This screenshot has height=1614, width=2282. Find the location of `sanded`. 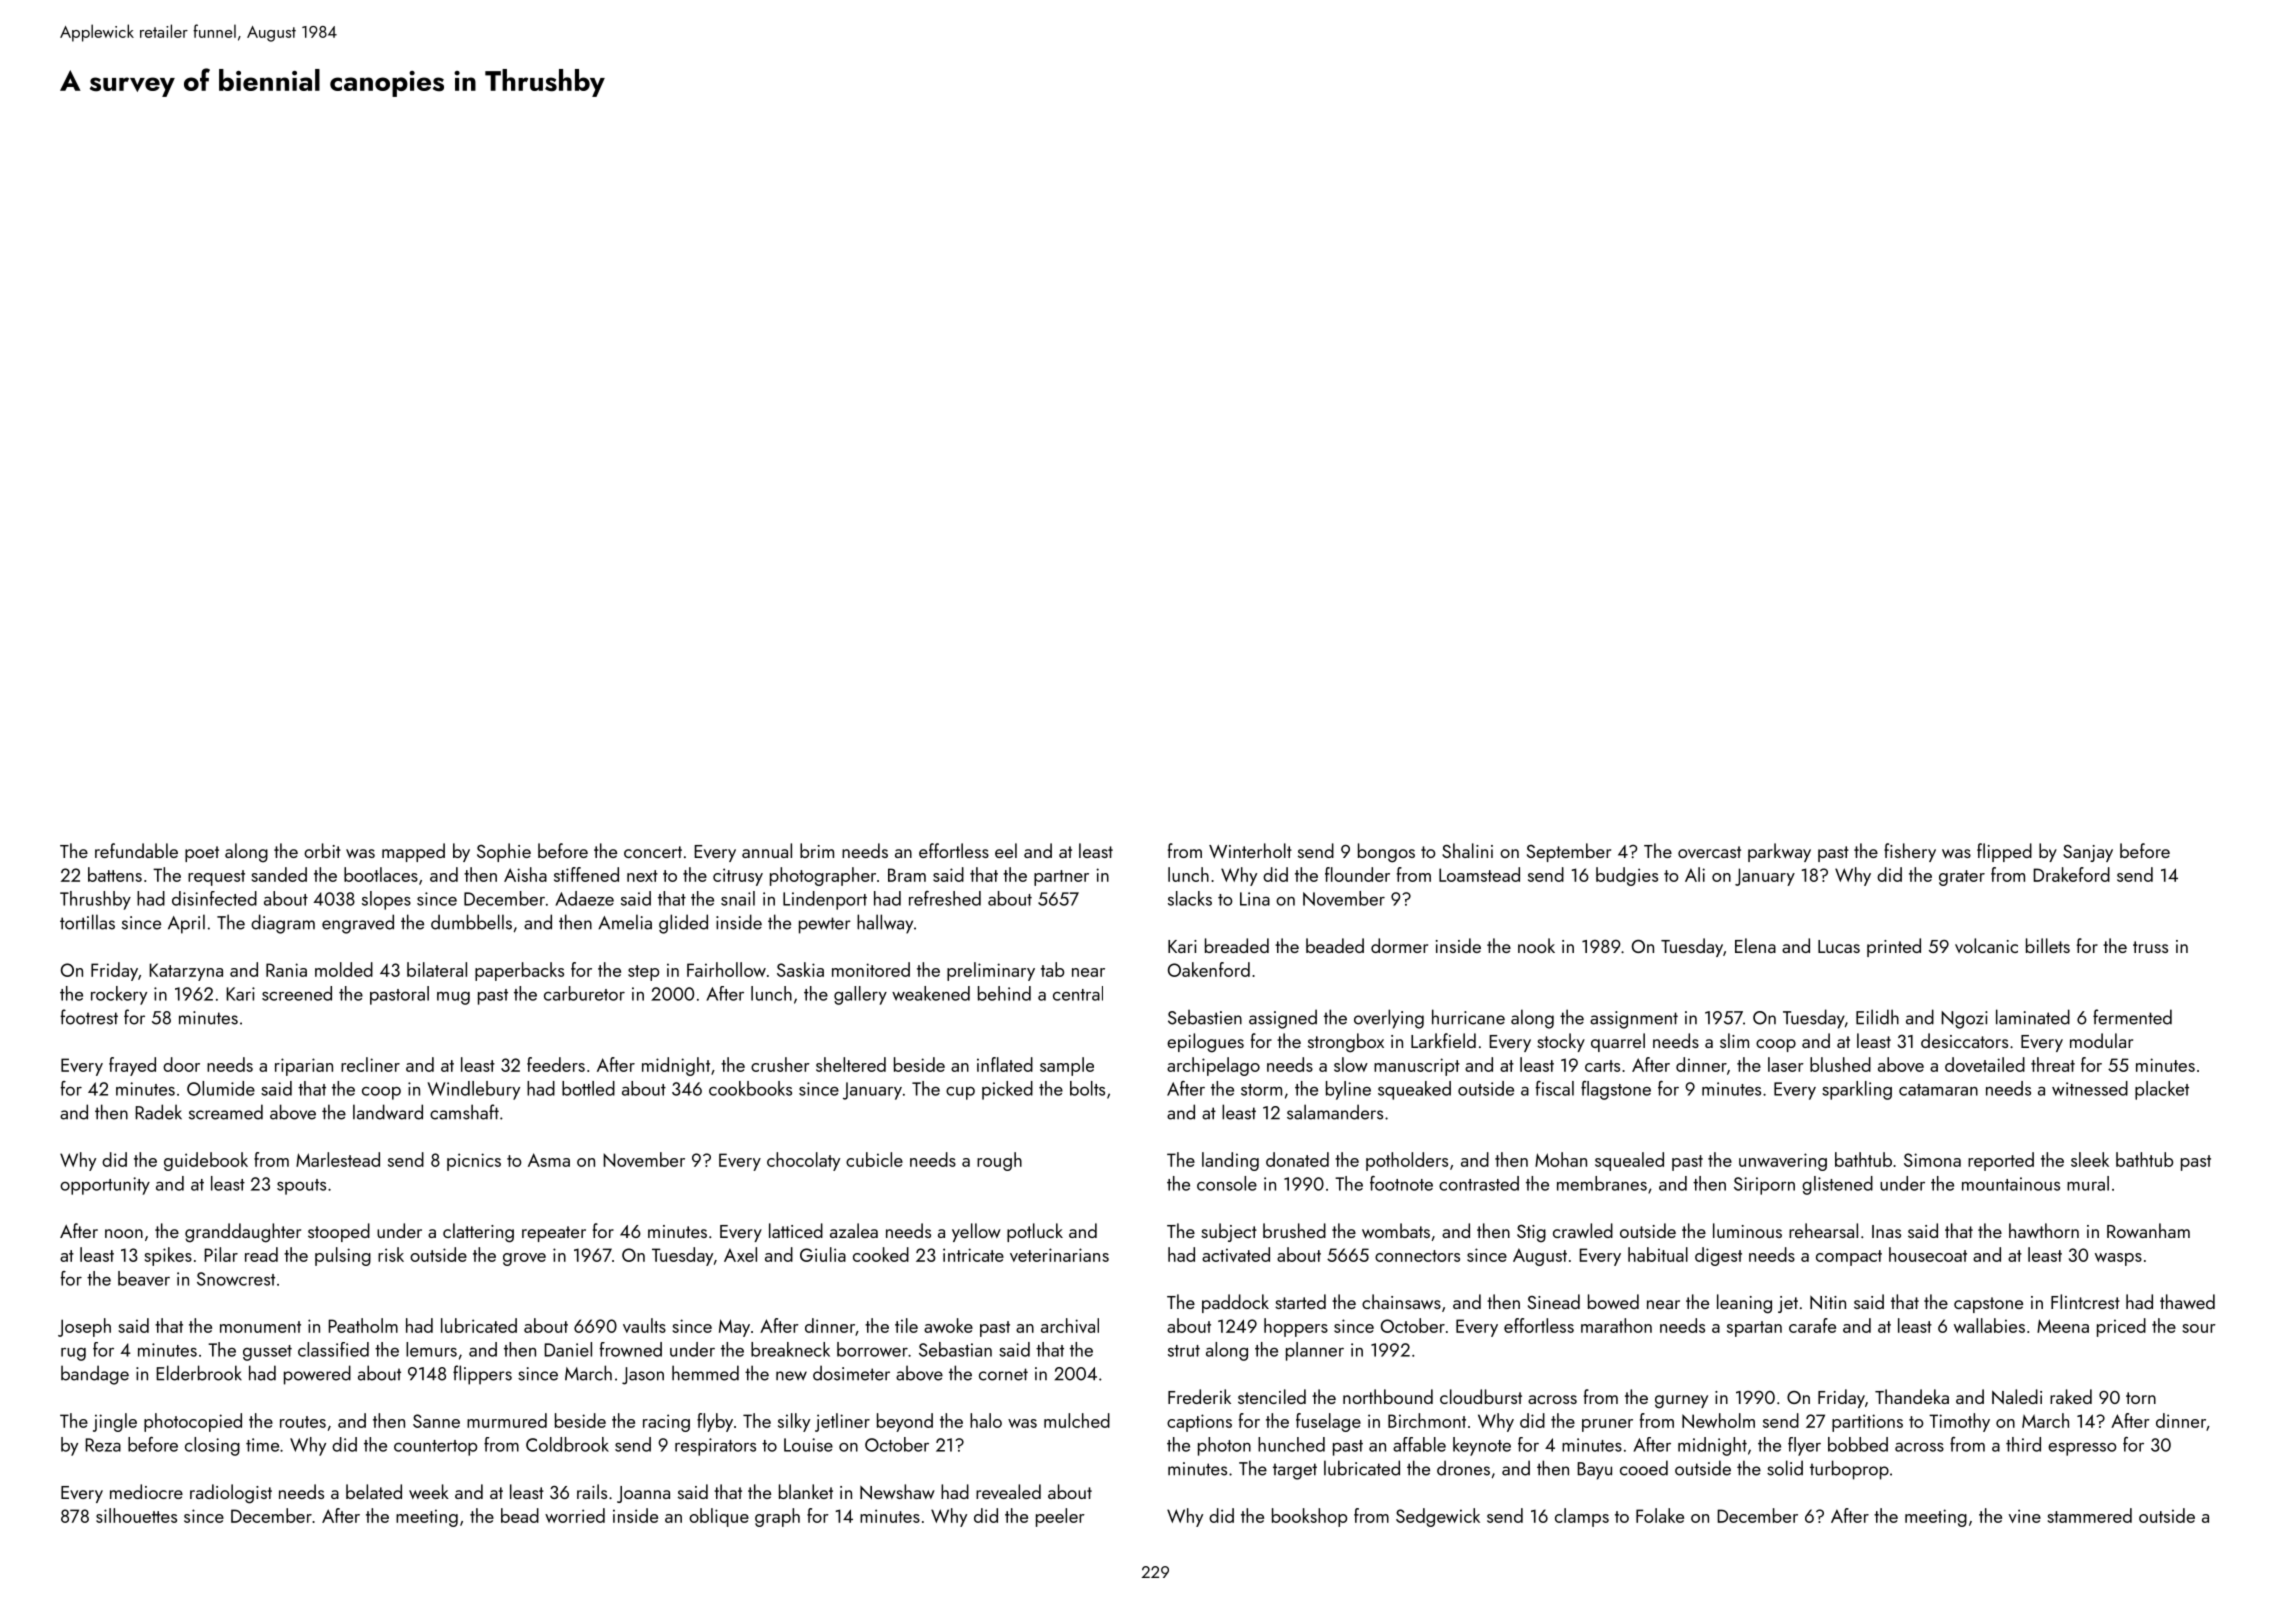

sanded is located at coordinates (279, 874).
